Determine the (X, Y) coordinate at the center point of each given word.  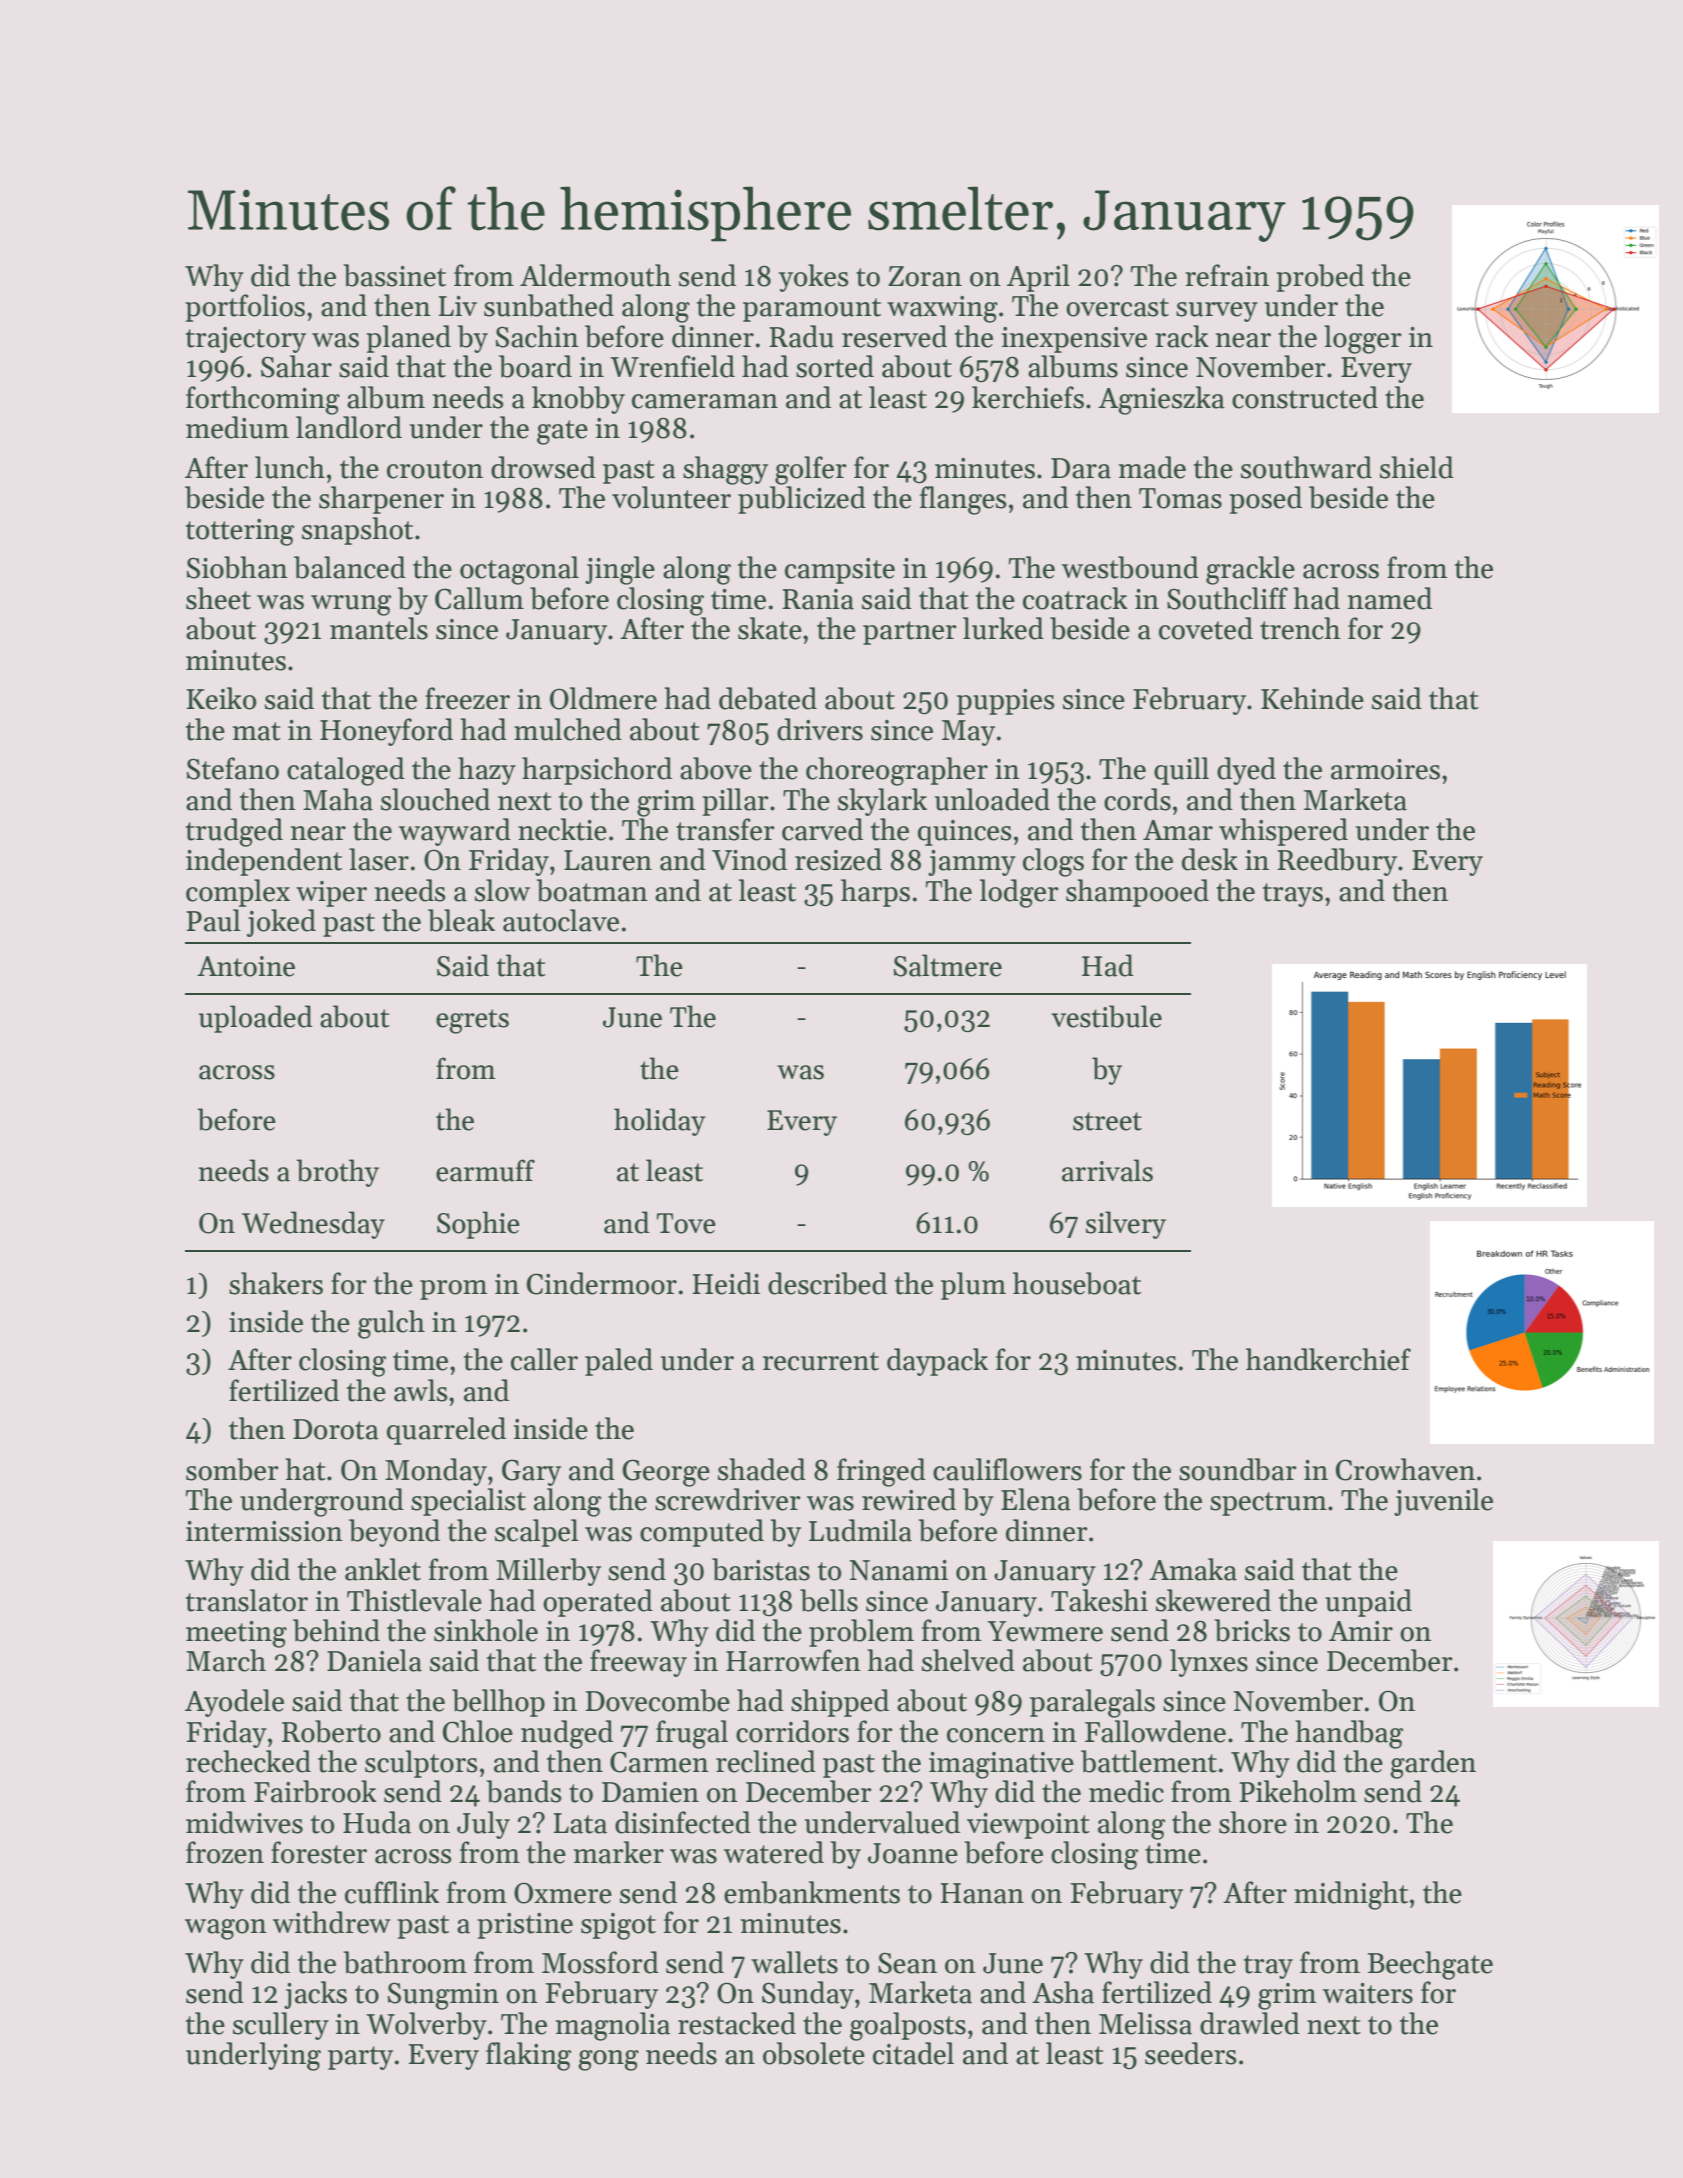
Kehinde (1312, 698)
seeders (1191, 2053)
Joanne (913, 1853)
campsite (840, 571)
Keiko (221, 698)
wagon (226, 1929)
